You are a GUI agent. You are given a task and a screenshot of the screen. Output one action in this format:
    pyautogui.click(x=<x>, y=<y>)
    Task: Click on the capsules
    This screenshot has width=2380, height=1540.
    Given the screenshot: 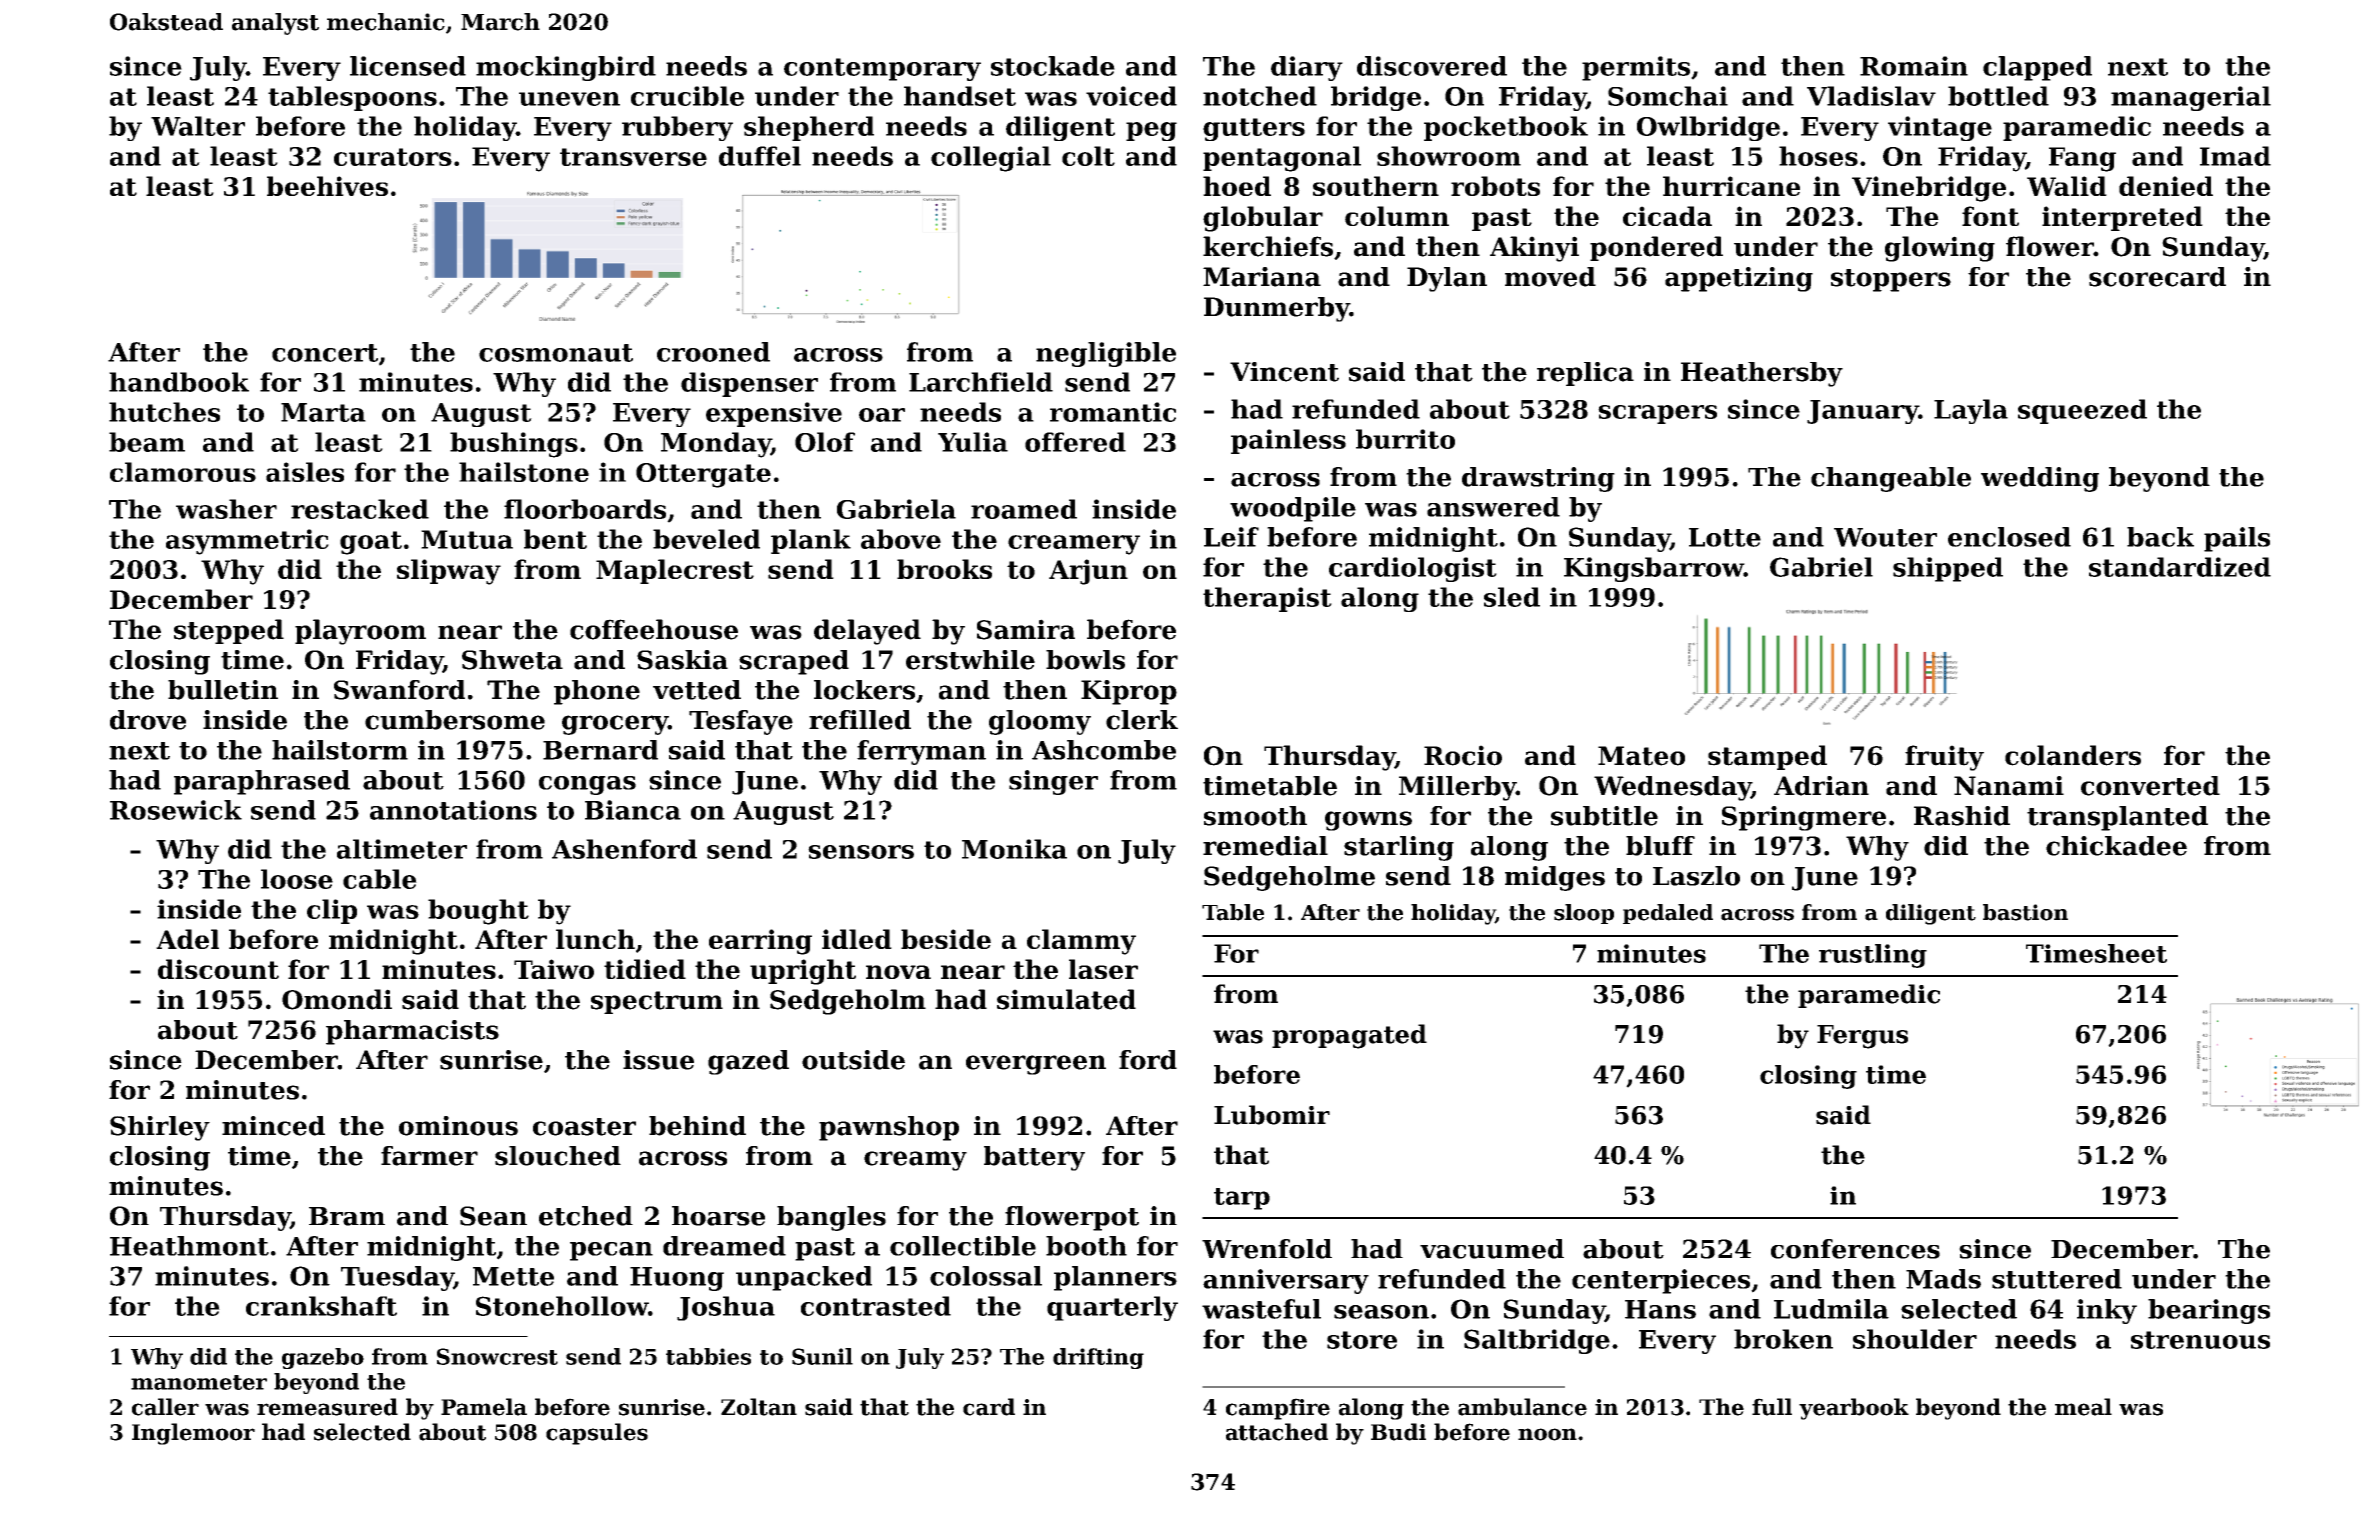 What is the action you would take?
    pyautogui.click(x=597, y=1434)
